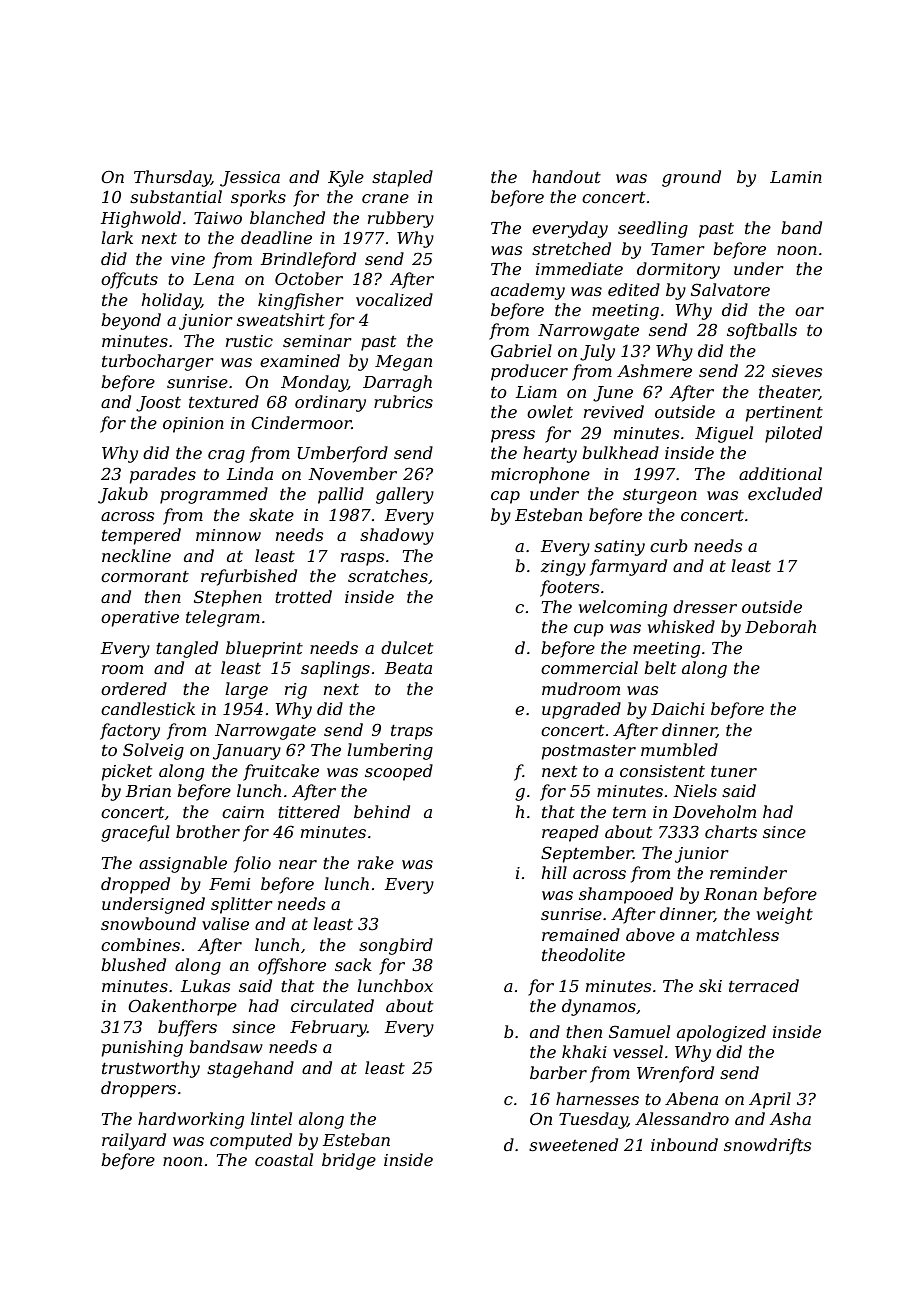 The height and width of the screenshot is (1311, 924). What do you see at coordinates (133, 964) in the screenshot?
I see `blushed` at bounding box center [133, 964].
